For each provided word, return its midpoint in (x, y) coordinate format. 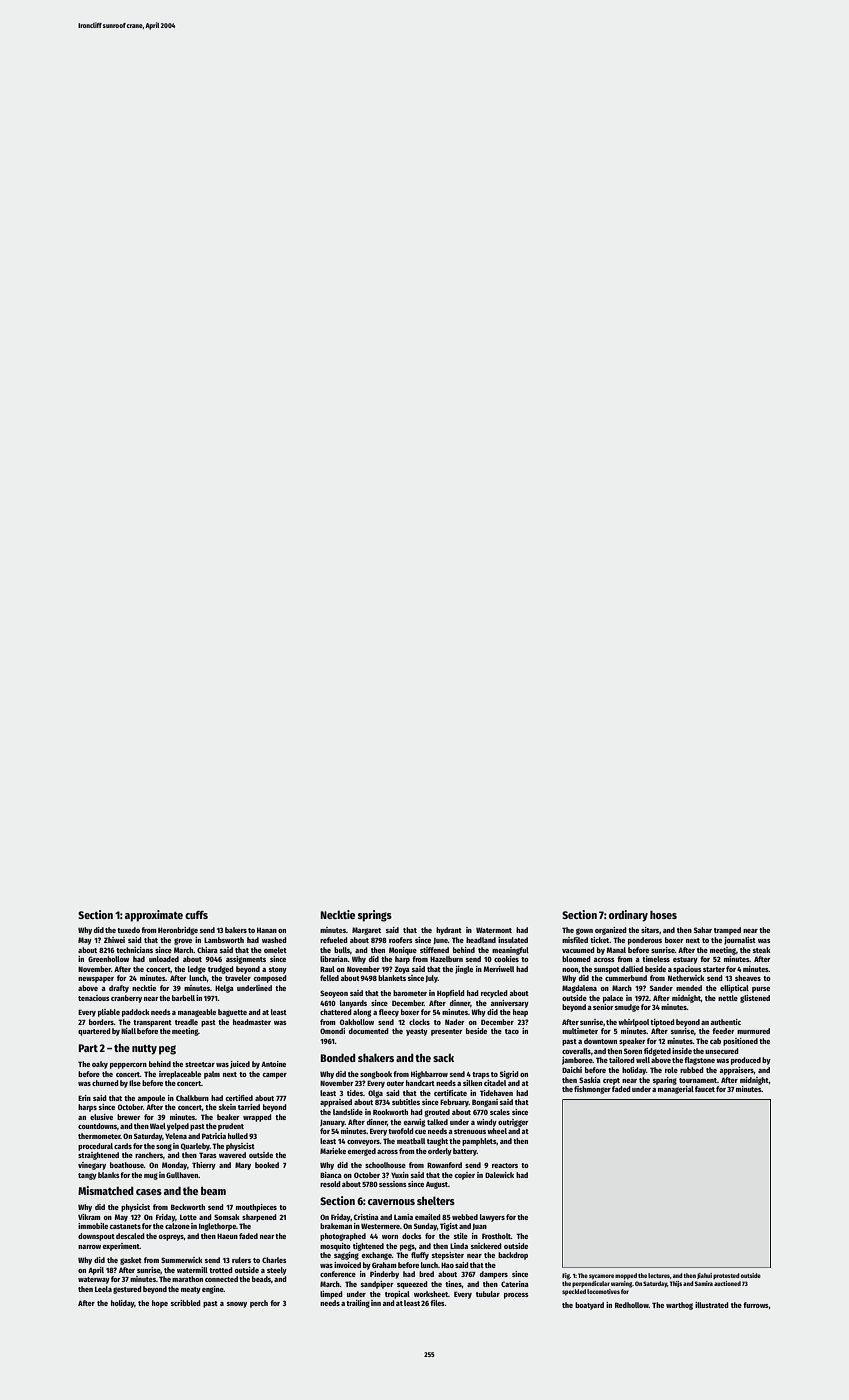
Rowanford (444, 1165)
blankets (392, 978)
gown (584, 931)
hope (160, 1304)
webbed (465, 1217)
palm (212, 1075)
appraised (336, 1103)
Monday (174, 1166)
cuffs (196, 915)
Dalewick (499, 1175)
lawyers (492, 1218)
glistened (755, 999)
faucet (705, 1089)
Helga (224, 989)
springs (375, 916)
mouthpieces (256, 1208)
